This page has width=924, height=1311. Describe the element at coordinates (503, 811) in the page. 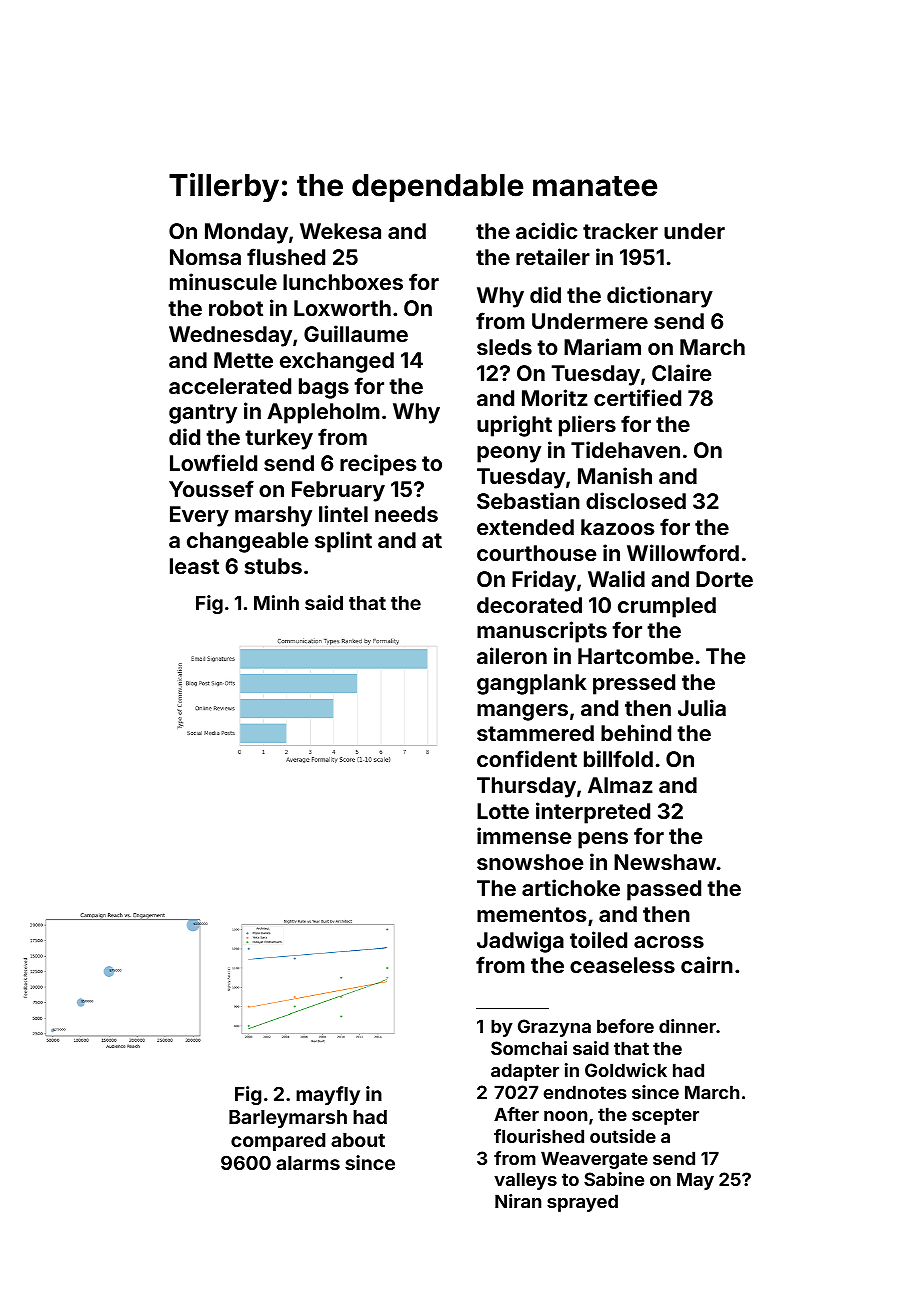

I see `Lotte` at that location.
